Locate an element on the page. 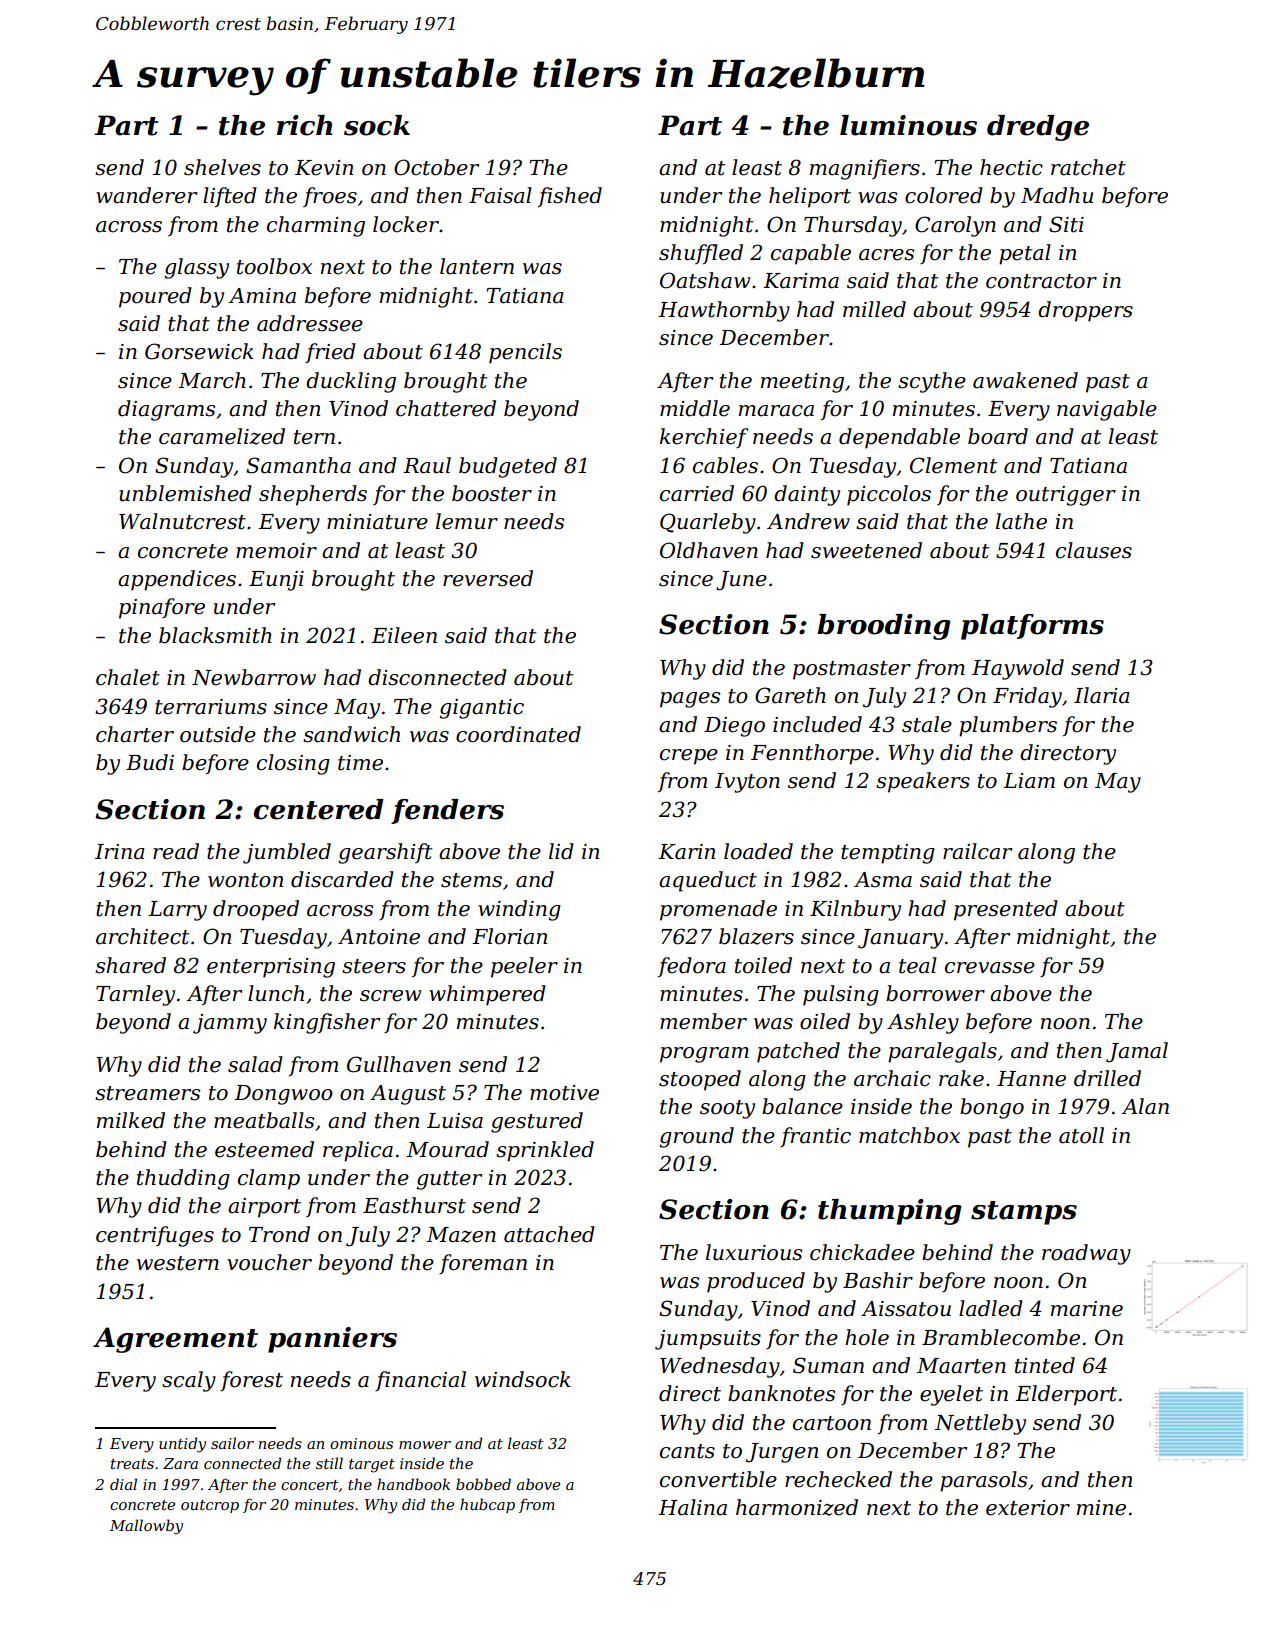  crevasse is located at coordinates (990, 968).
